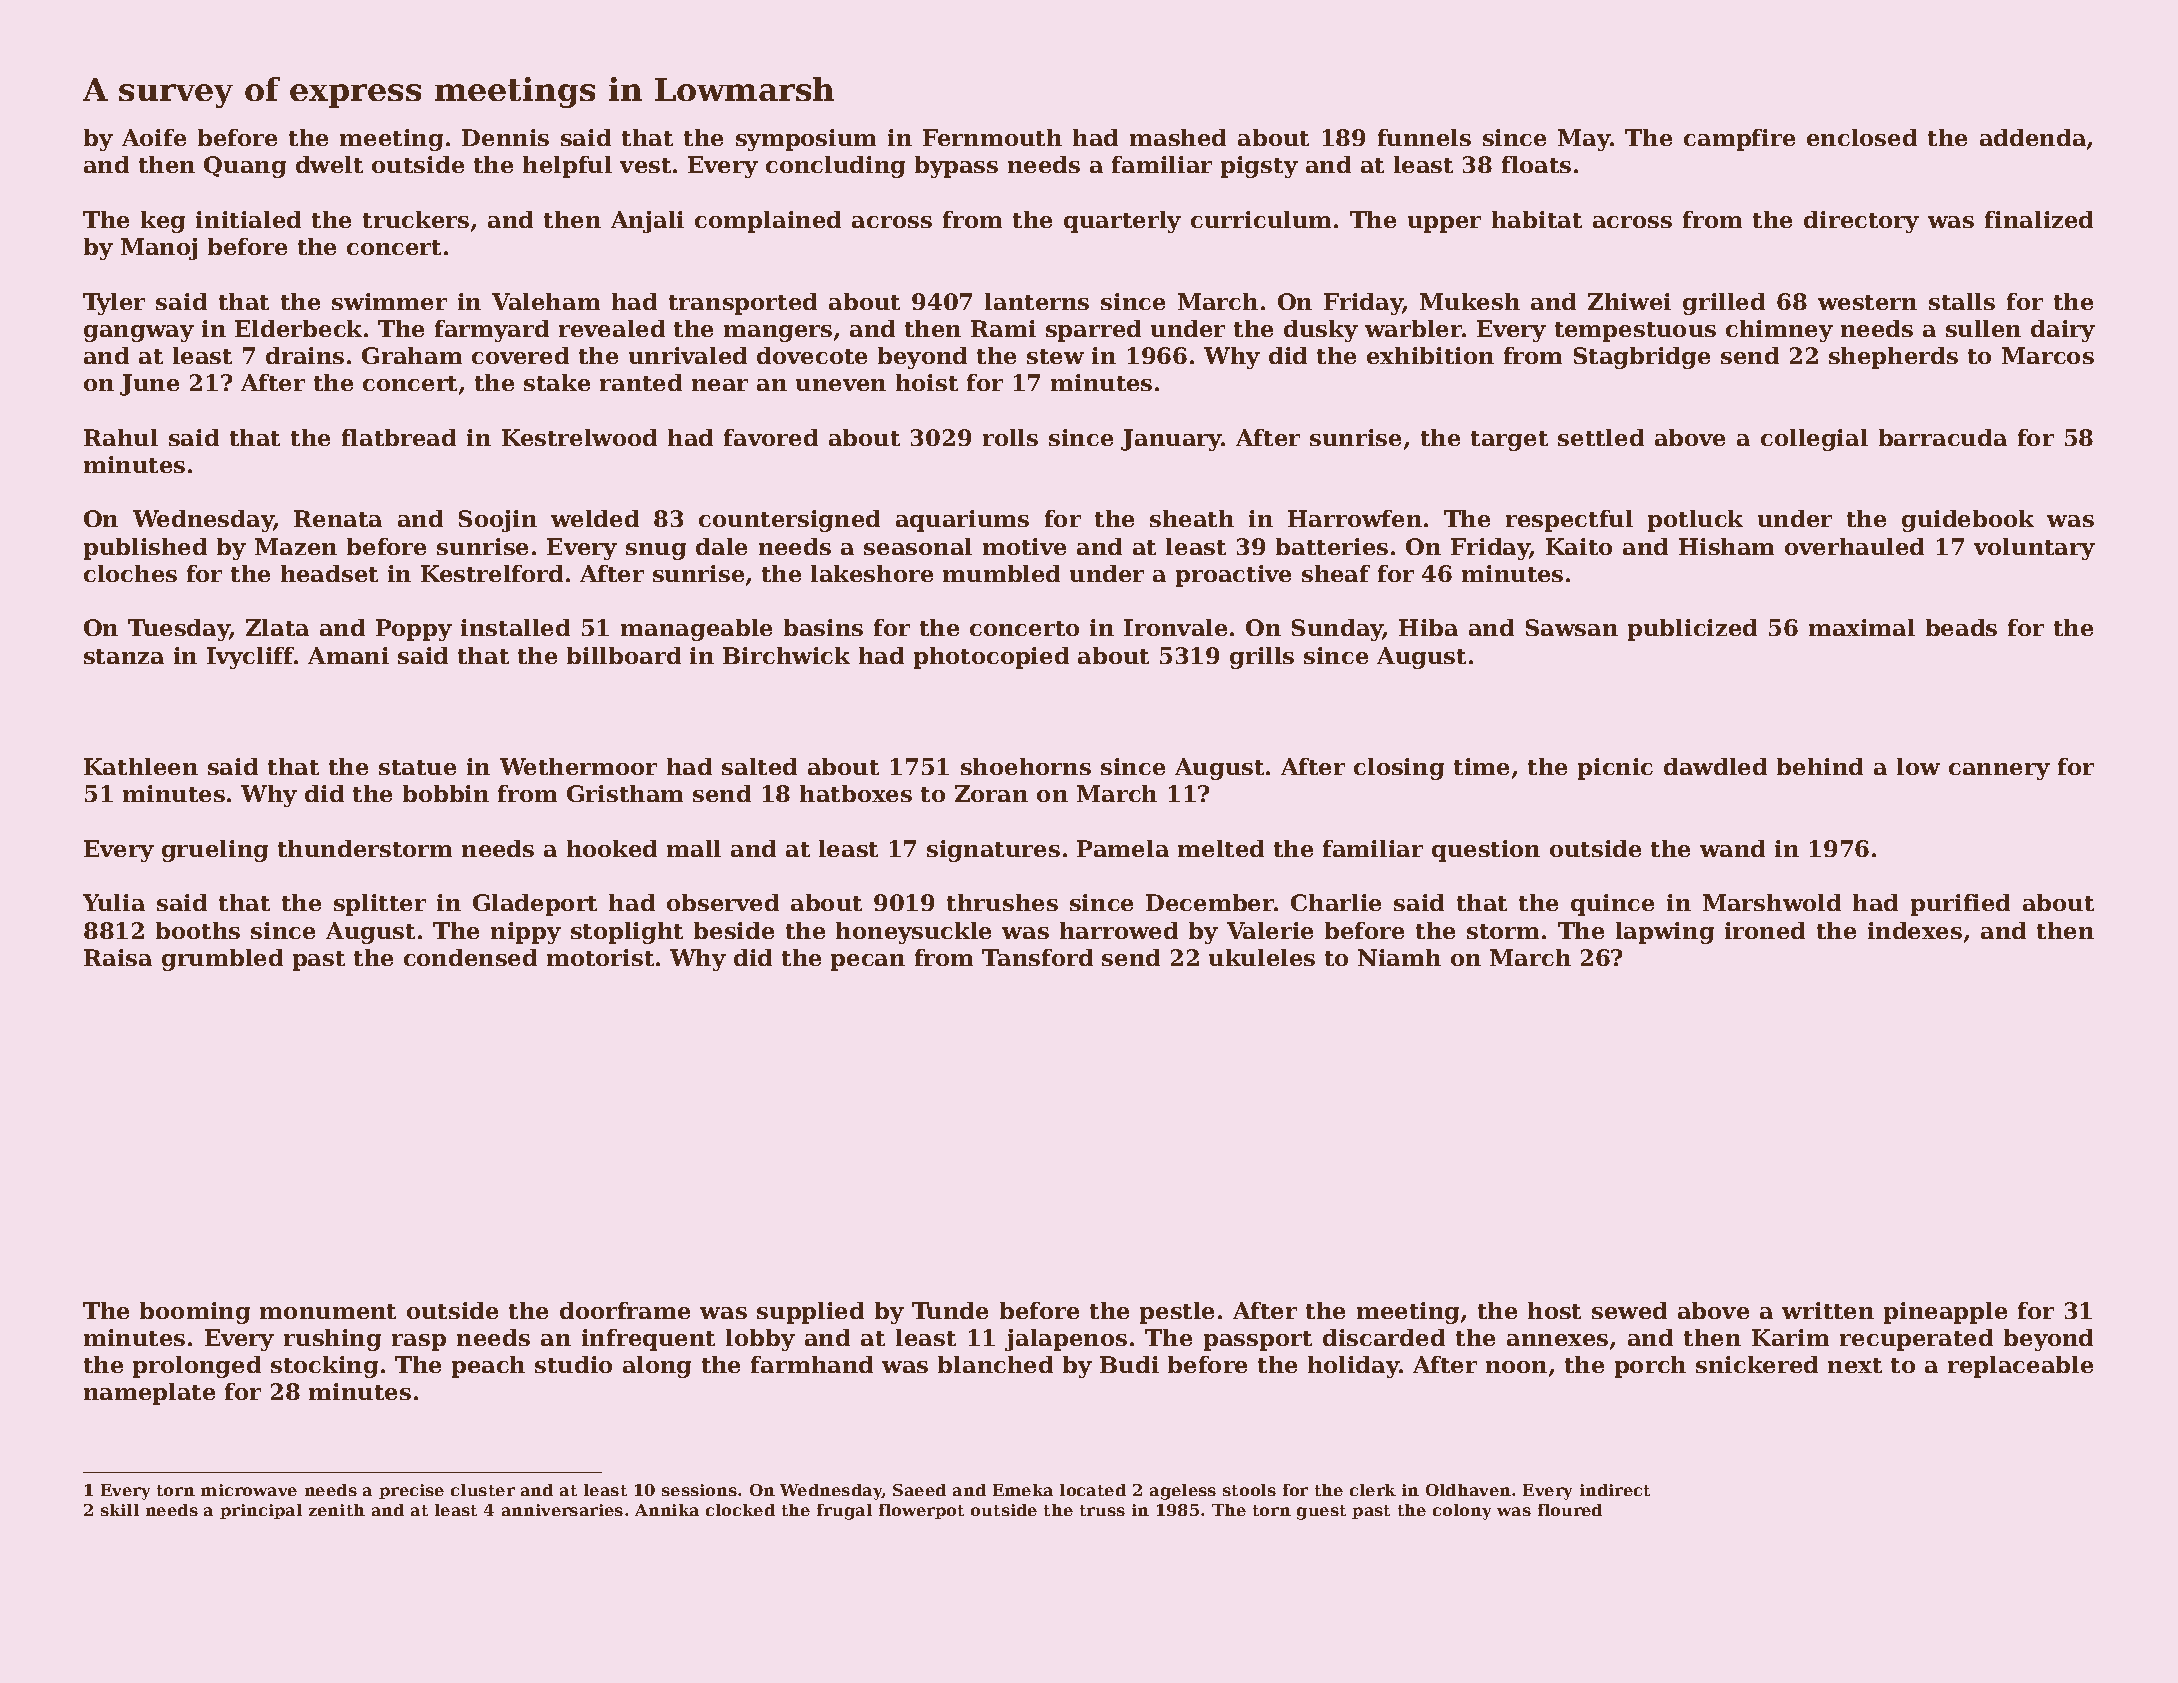  I want to click on barracuda, so click(1943, 437).
